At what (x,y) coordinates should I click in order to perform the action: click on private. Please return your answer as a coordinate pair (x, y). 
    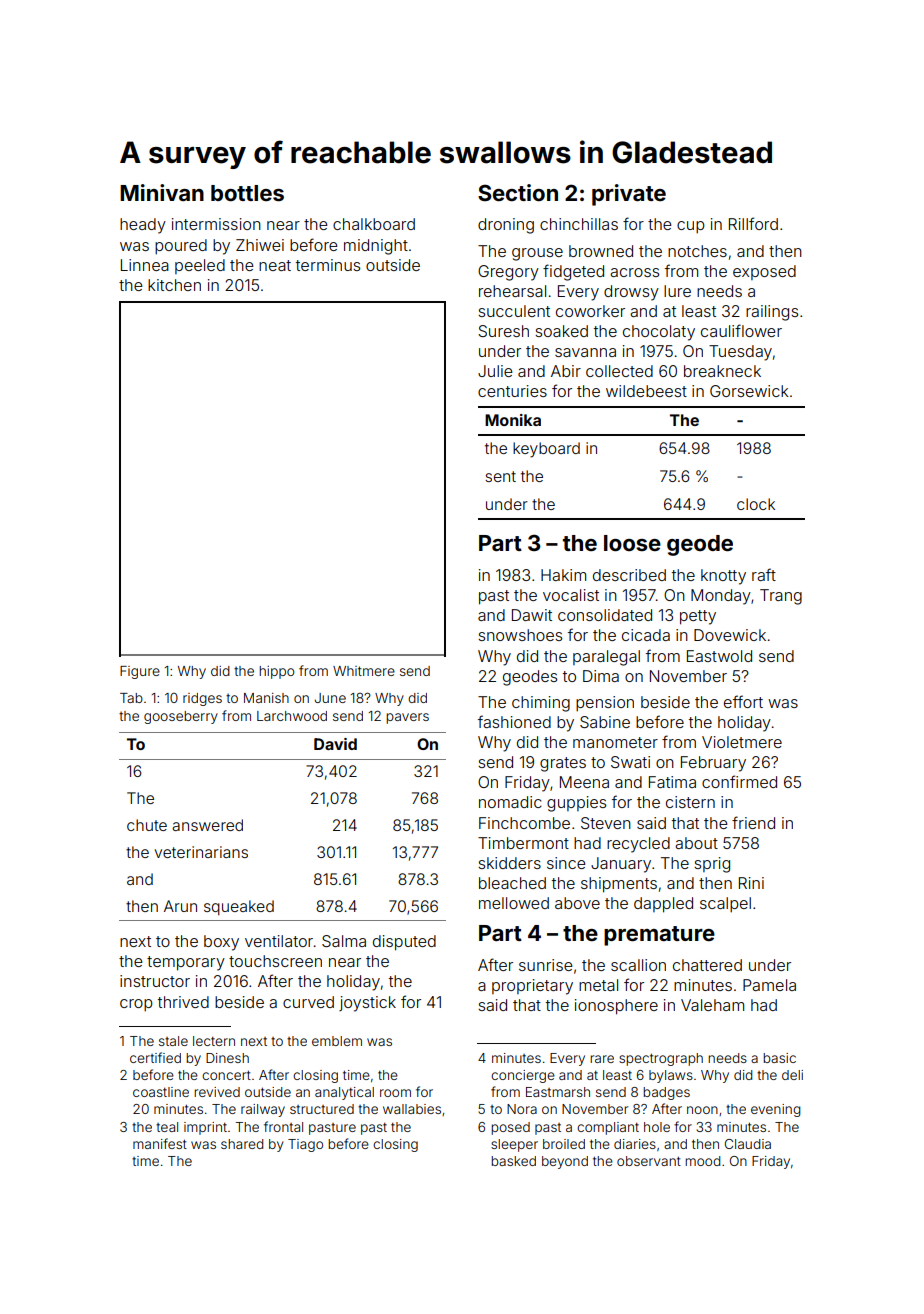
    Looking at the image, I should click on (629, 195).
